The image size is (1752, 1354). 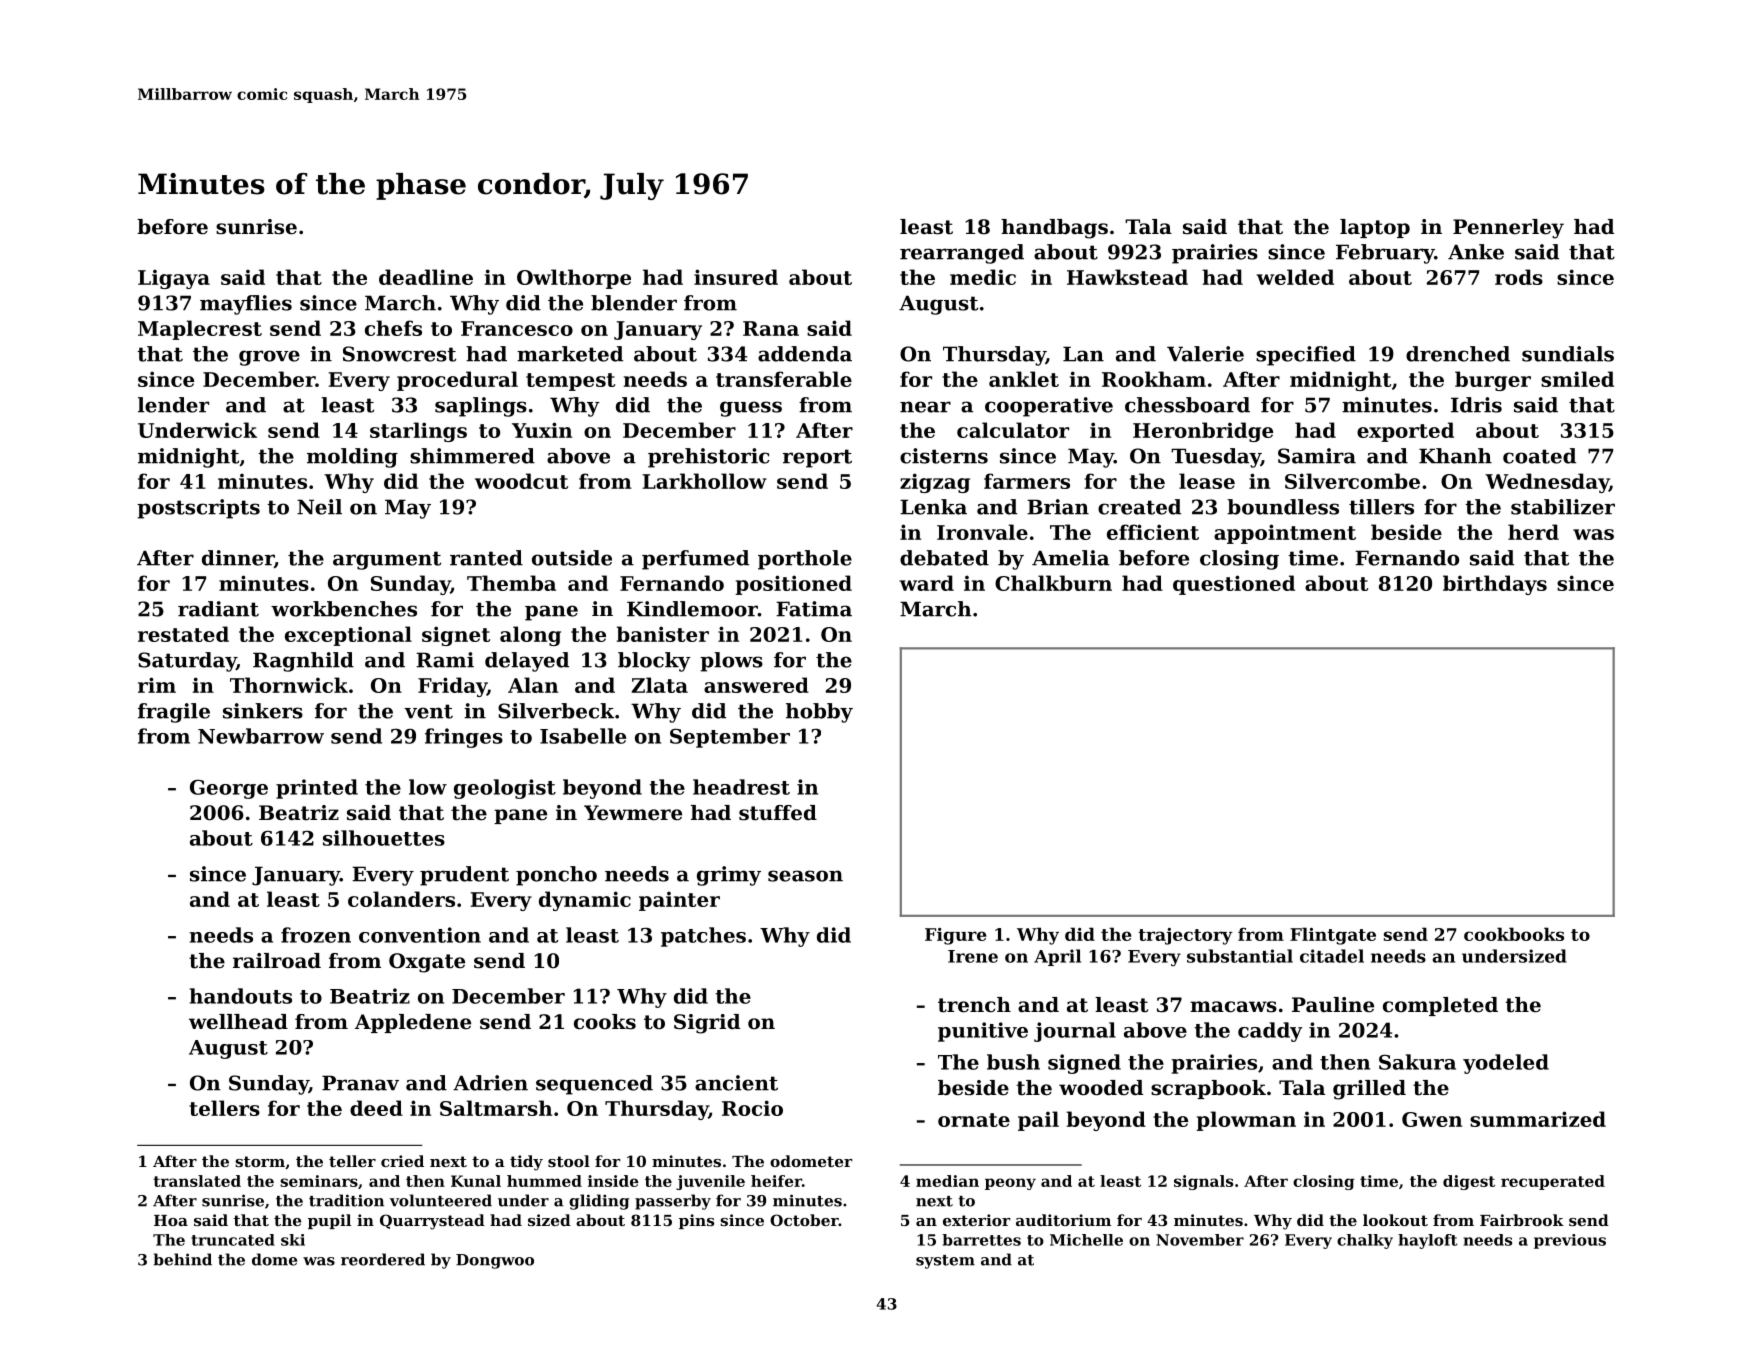 What do you see at coordinates (426, 277) in the screenshot?
I see `deadline` at bounding box center [426, 277].
